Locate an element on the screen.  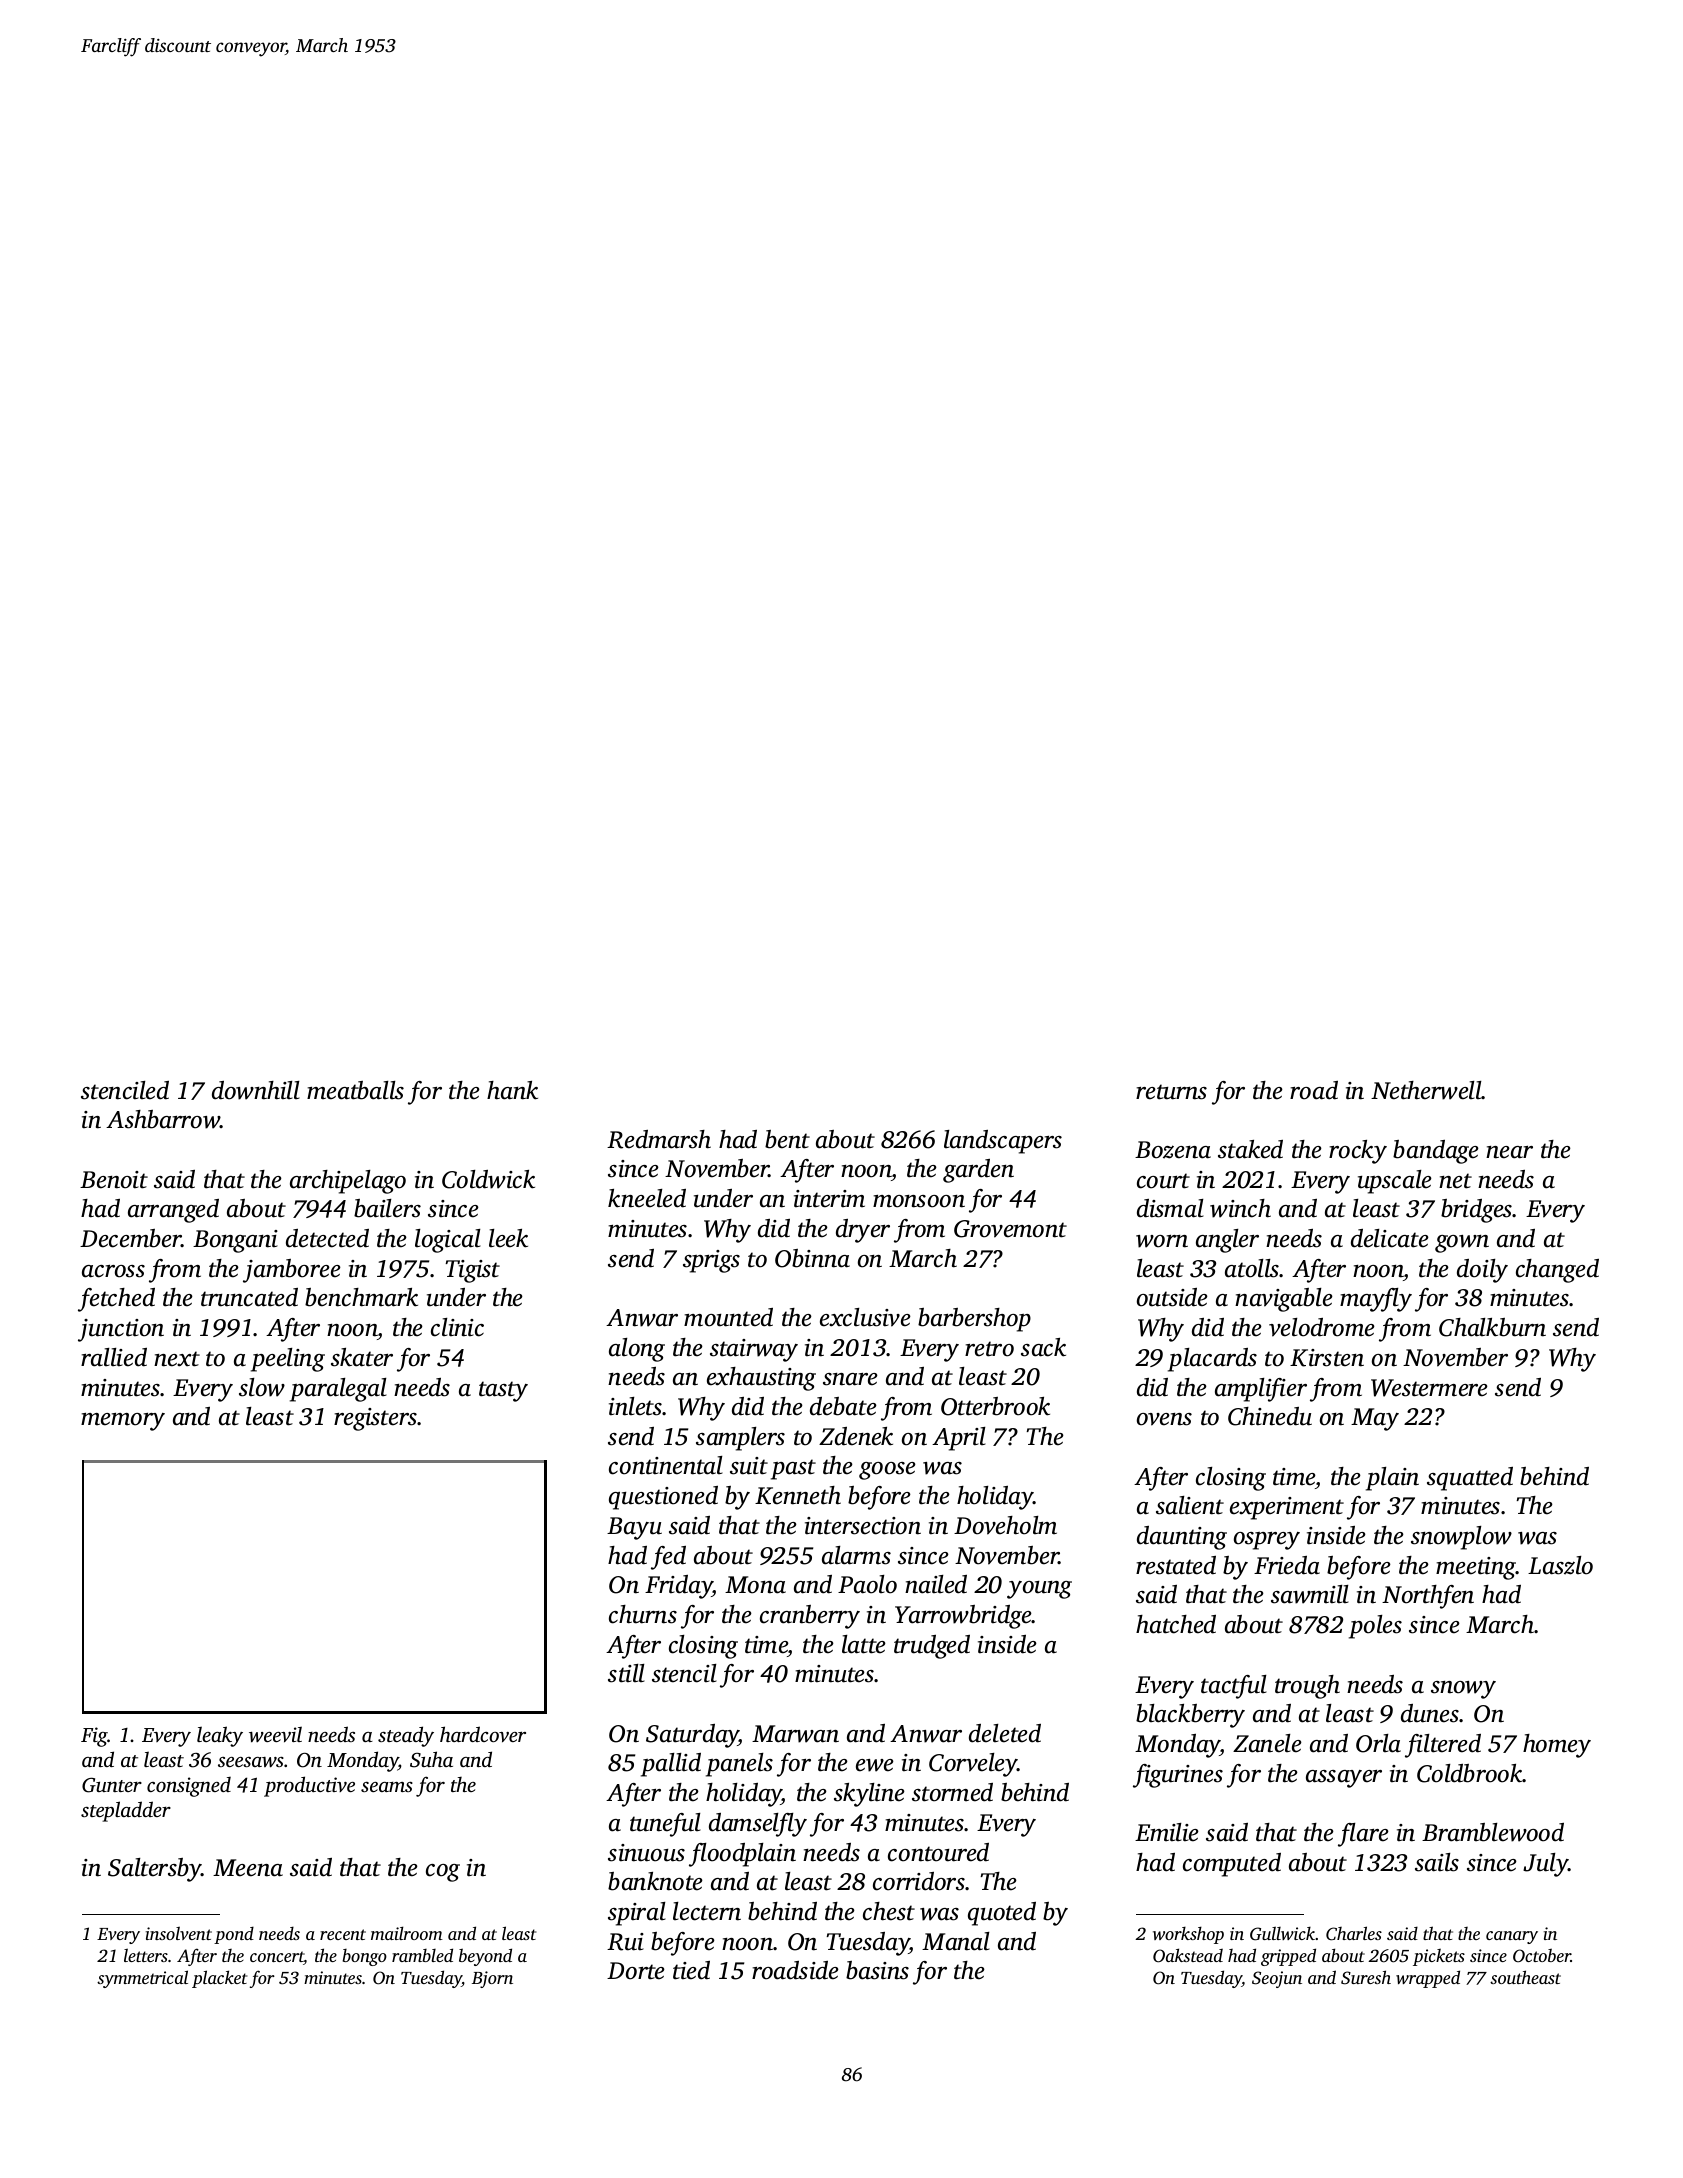
Redmarsh is located at coordinates (659, 1139).
